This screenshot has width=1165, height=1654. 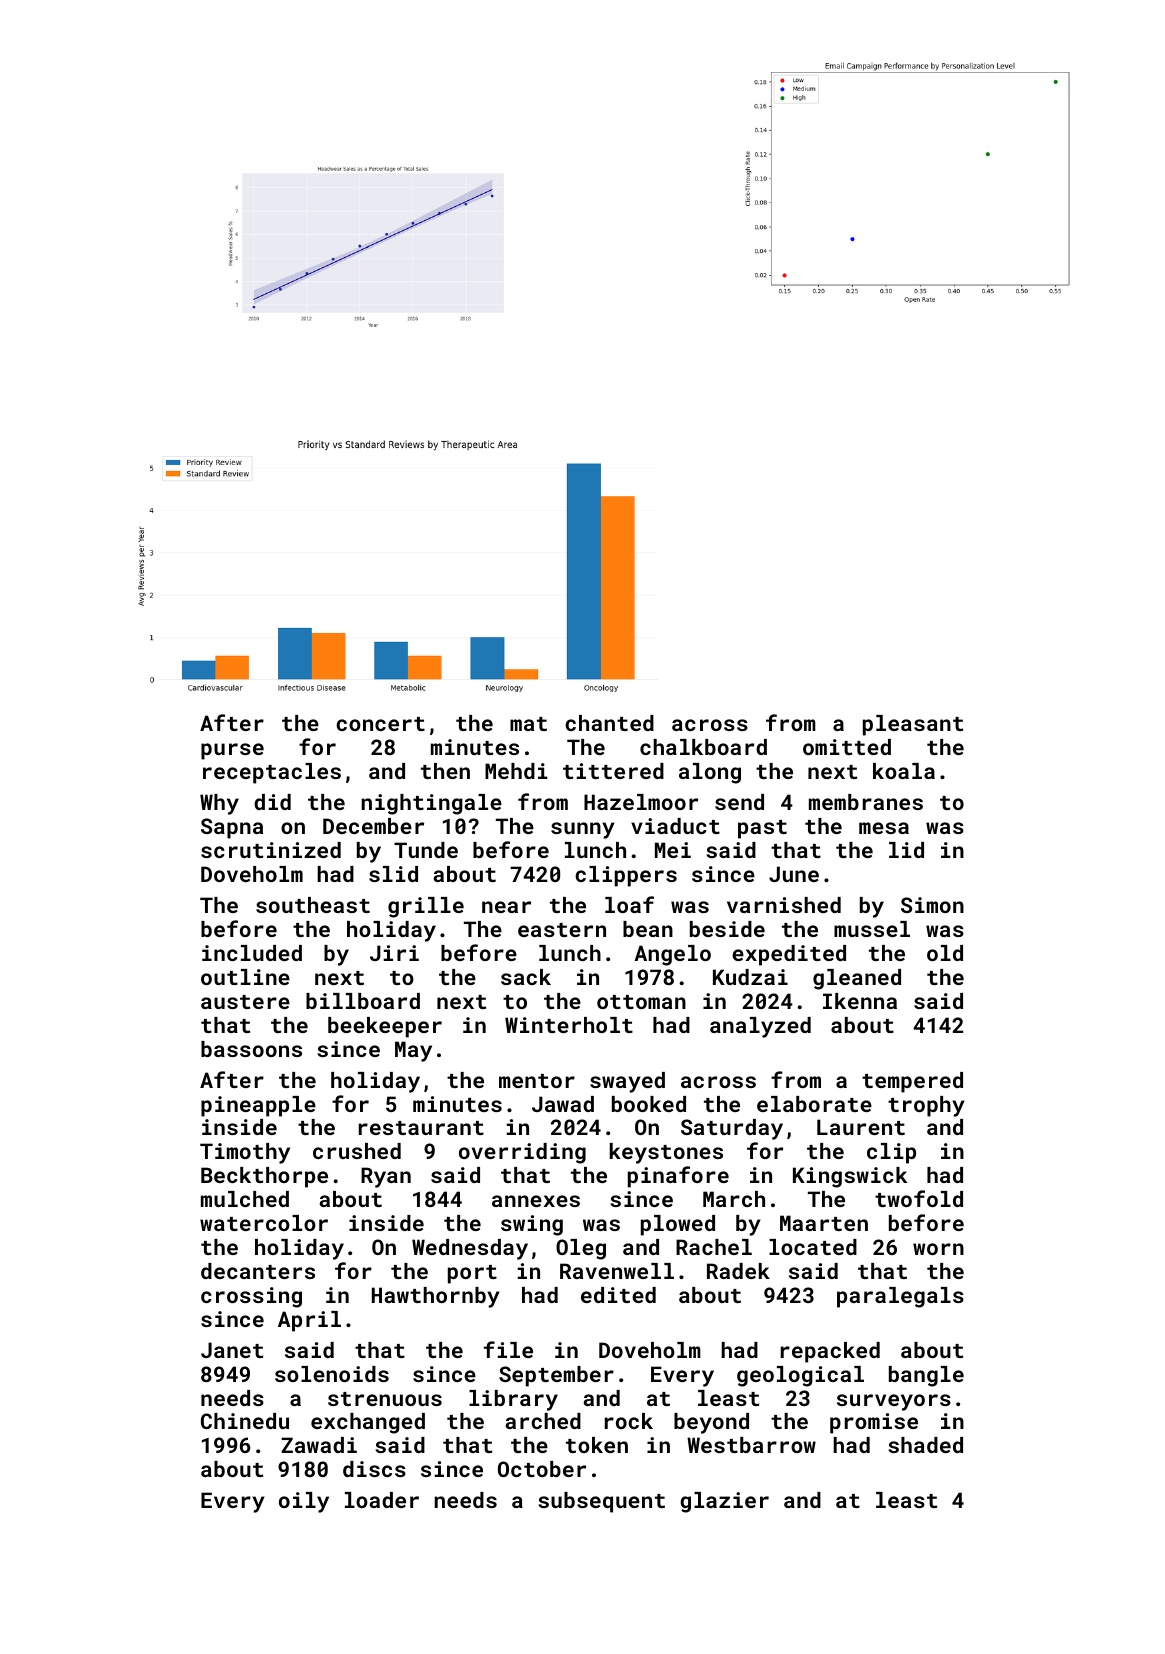 I want to click on Hazelmoor, so click(x=641, y=802).
